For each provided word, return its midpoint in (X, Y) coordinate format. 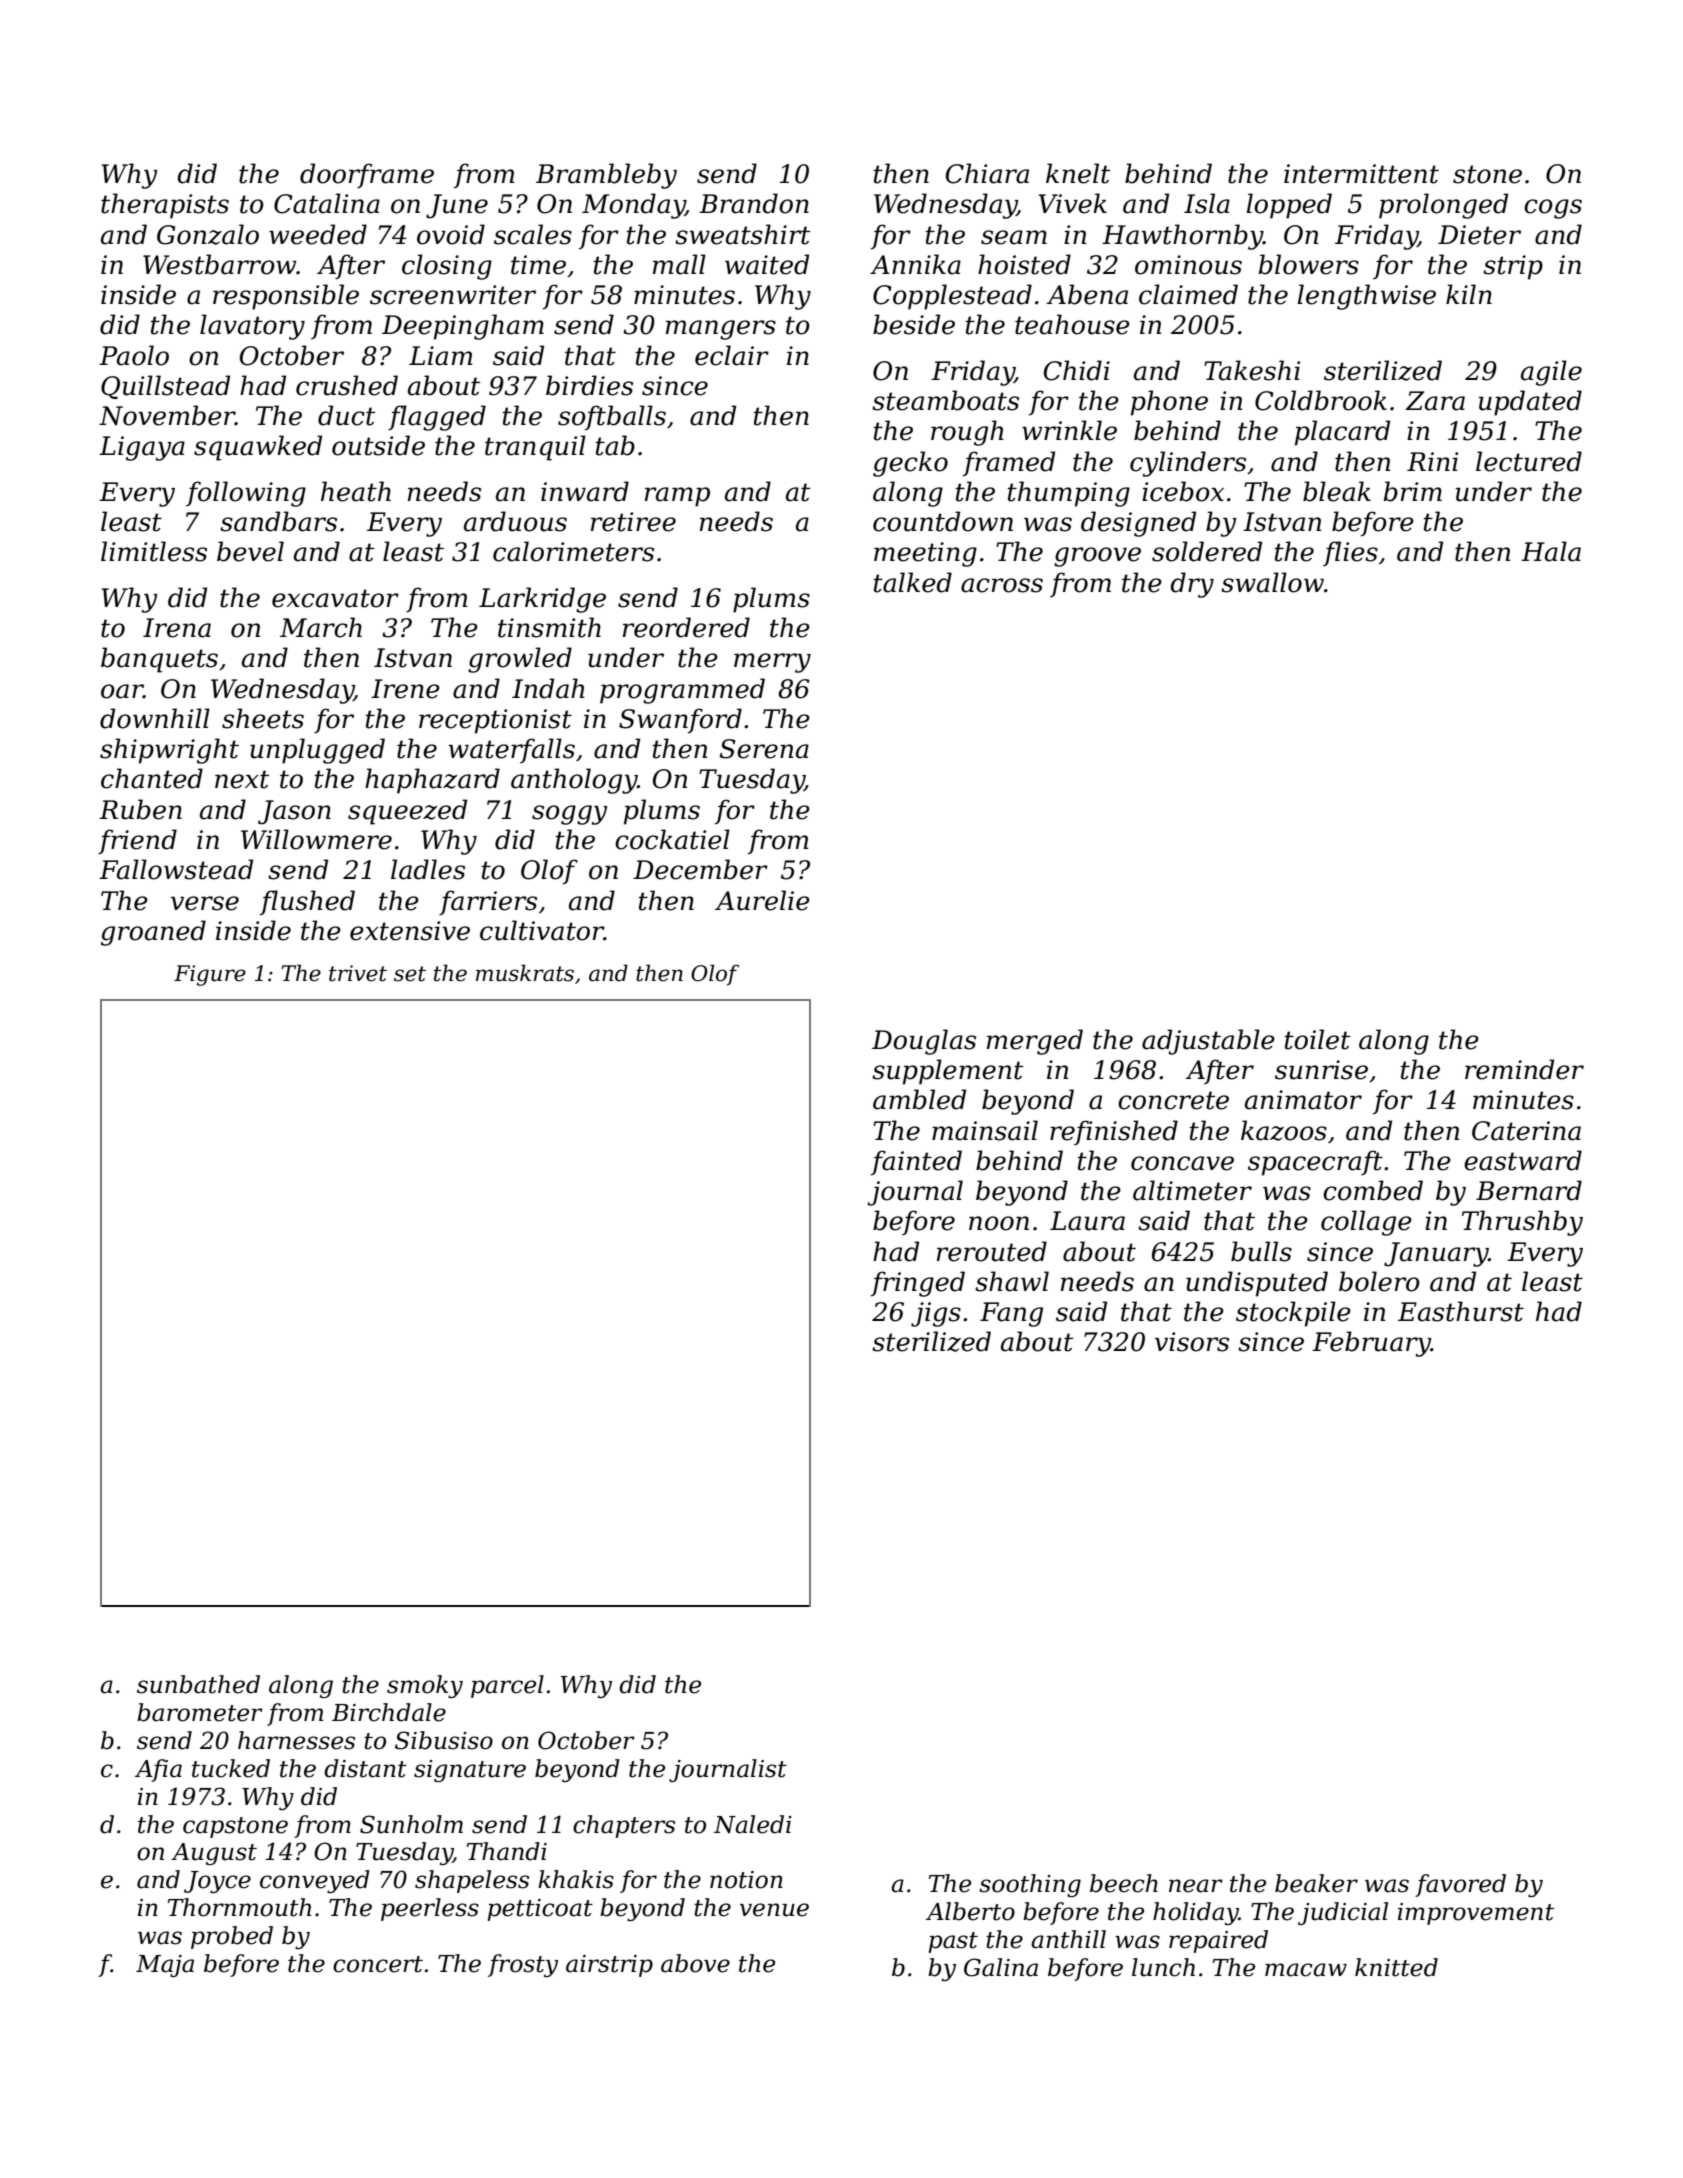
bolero (1379, 1281)
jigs (936, 1314)
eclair (732, 355)
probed (232, 1937)
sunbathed (198, 1684)
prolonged (1443, 206)
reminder (1524, 1069)
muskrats (525, 973)
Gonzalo (208, 234)
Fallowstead (176, 869)
